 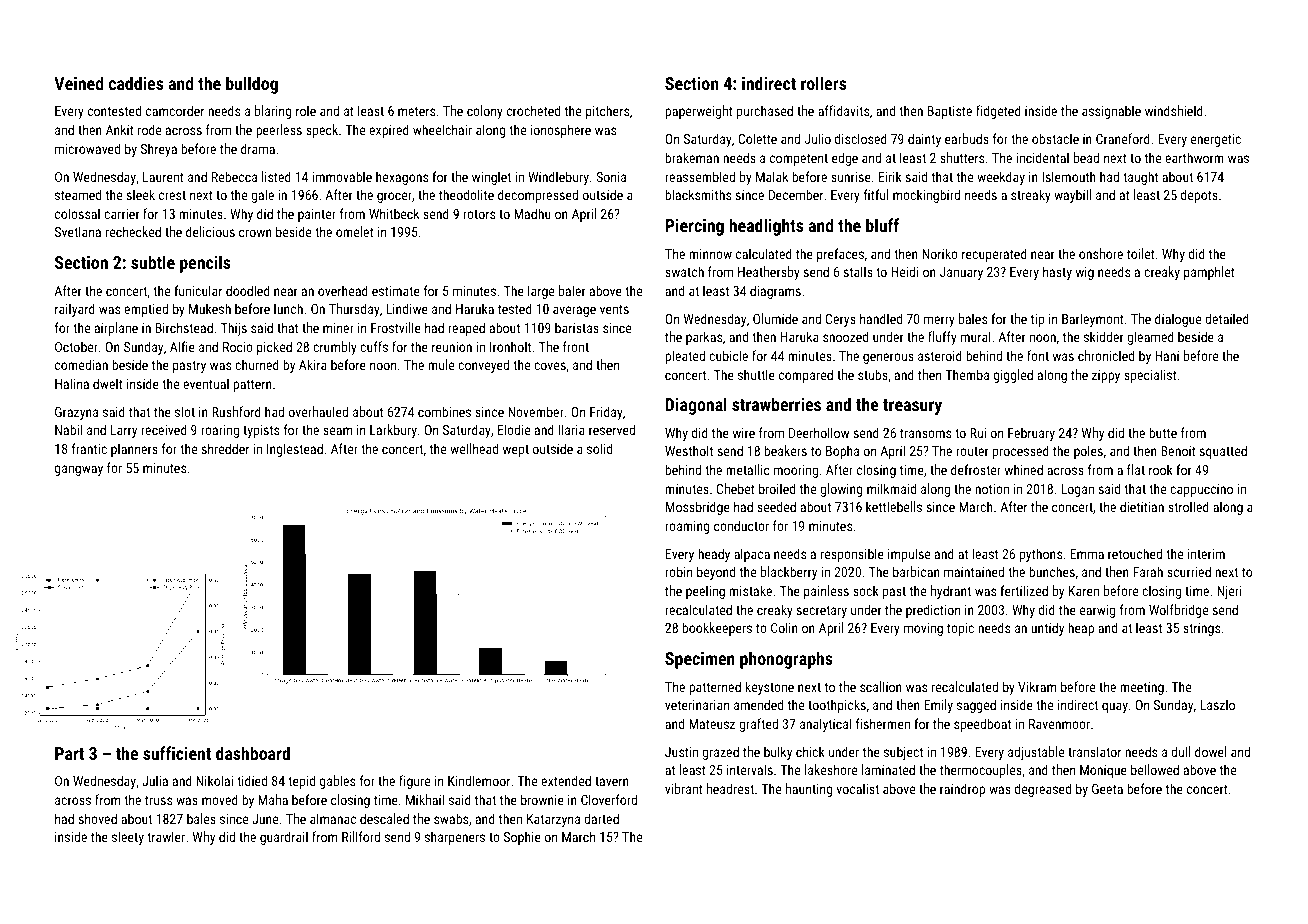 I want to click on dashboard, so click(x=253, y=753).
